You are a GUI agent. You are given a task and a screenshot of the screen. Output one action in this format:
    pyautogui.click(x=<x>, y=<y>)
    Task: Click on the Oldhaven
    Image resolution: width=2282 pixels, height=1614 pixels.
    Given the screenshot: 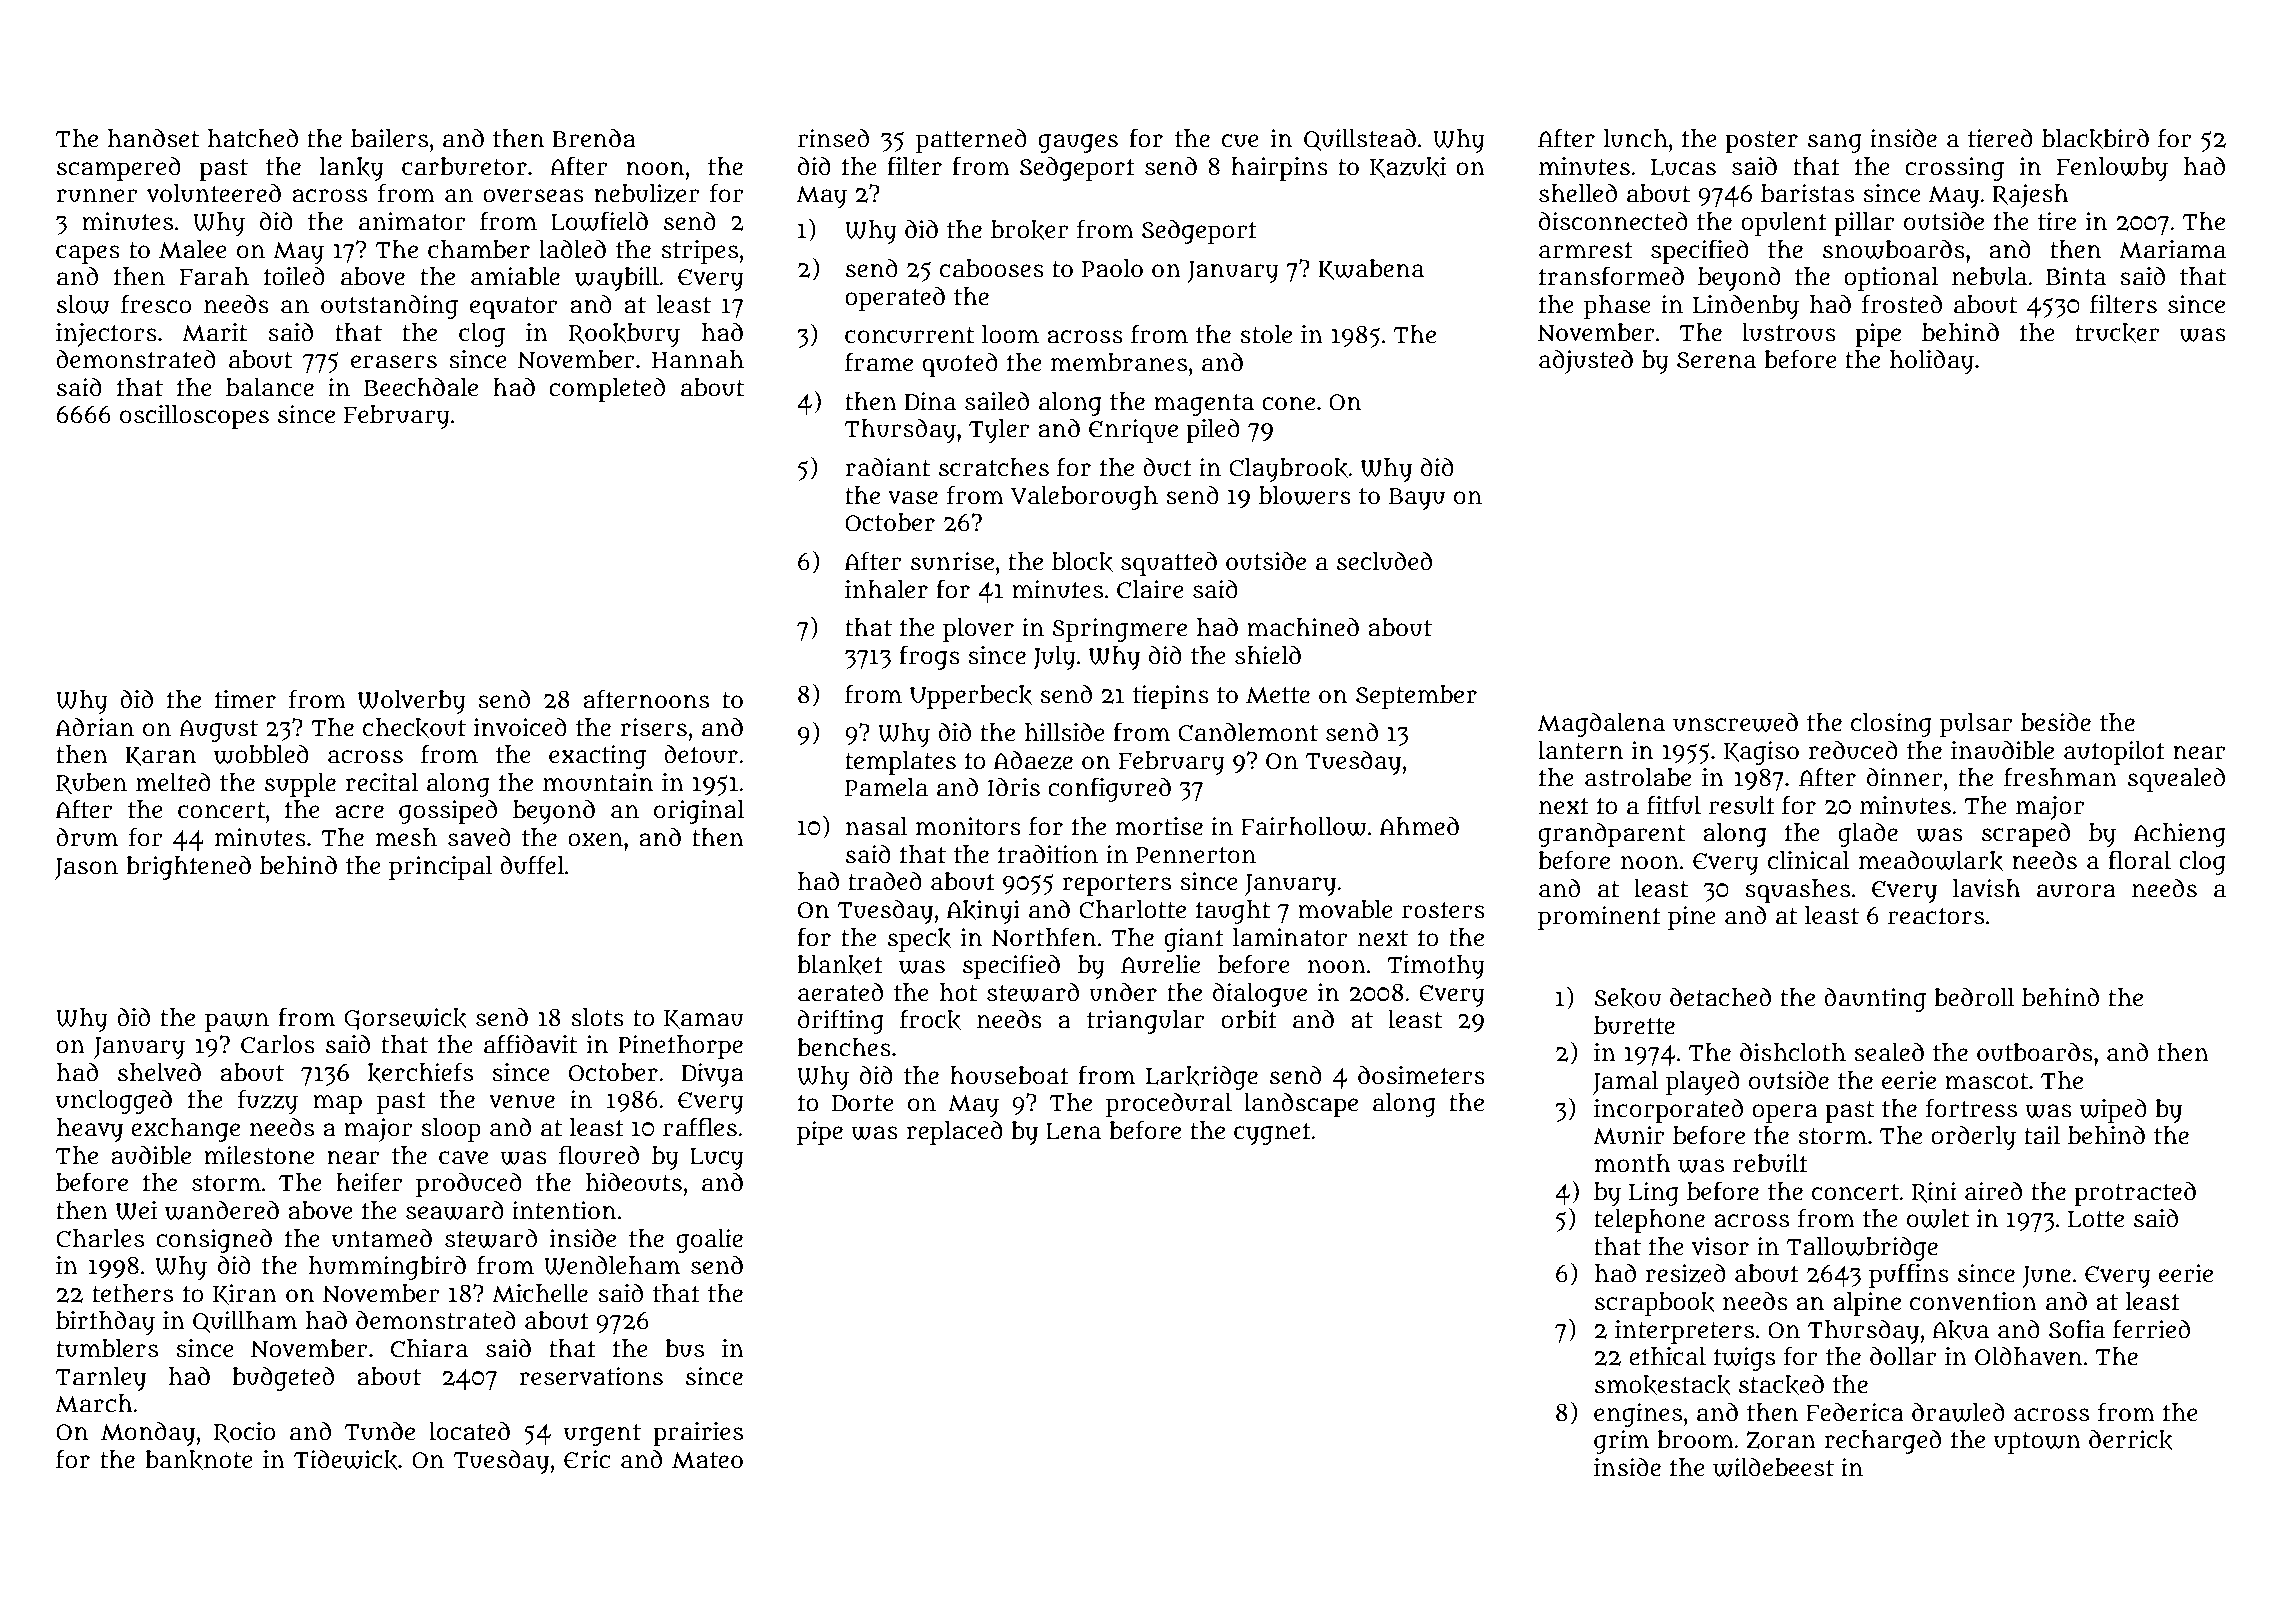 What is the action you would take?
    pyautogui.click(x=2028, y=1356)
